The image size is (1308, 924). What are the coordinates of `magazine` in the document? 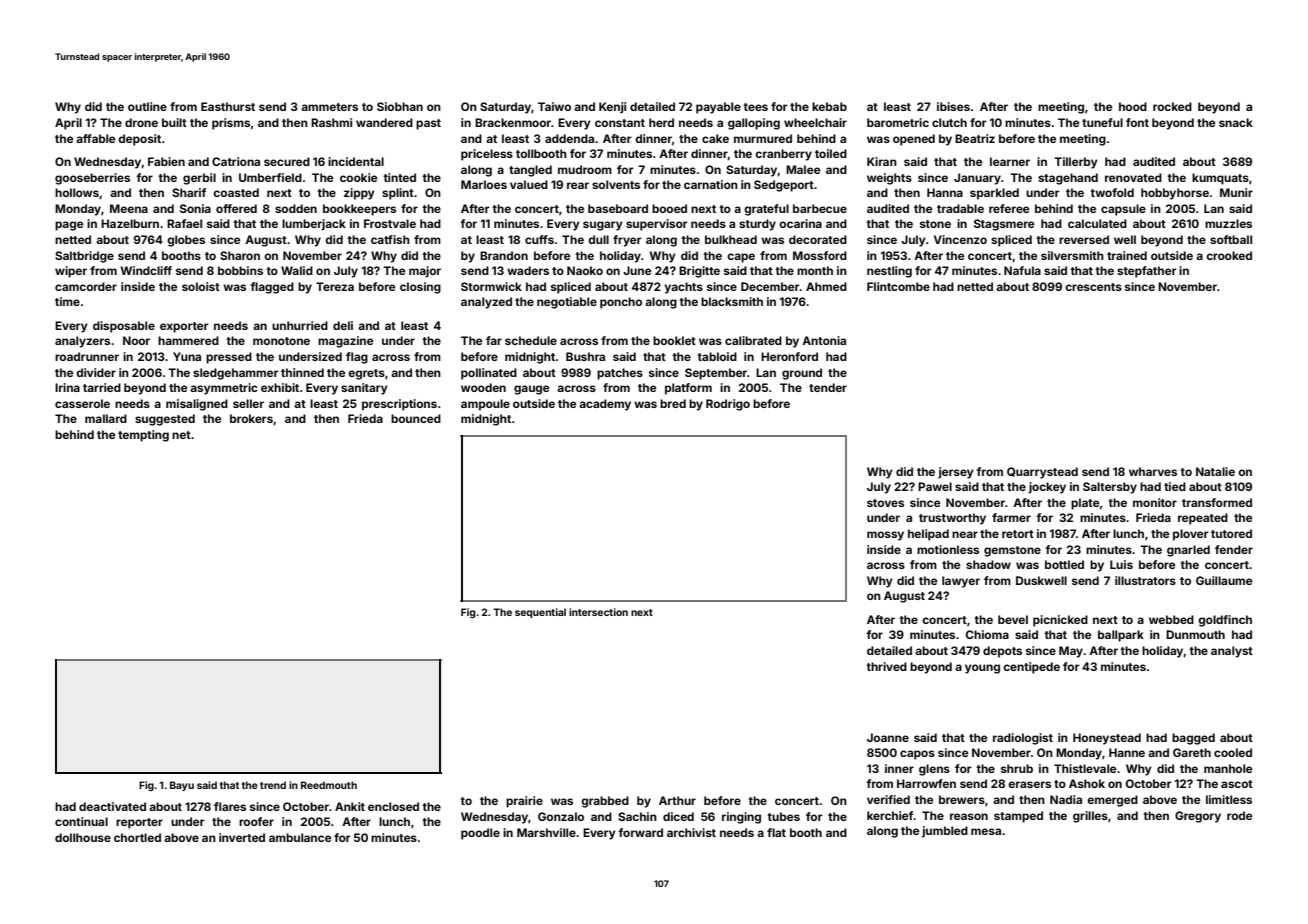 It's located at (345, 342).
